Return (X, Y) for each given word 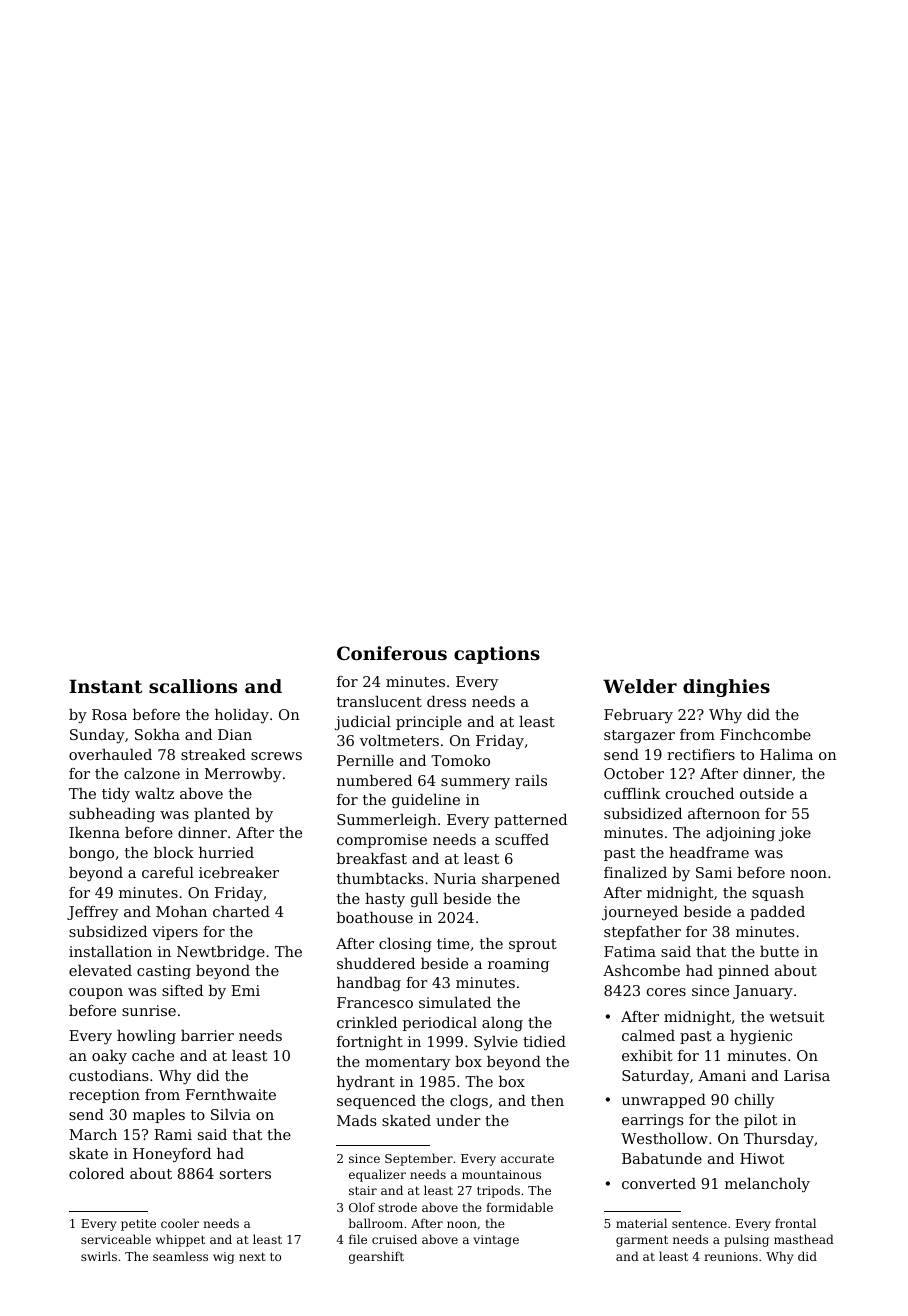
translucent (379, 701)
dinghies (726, 688)
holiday (242, 716)
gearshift (376, 1257)
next (252, 1256)
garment (642, 1241)
